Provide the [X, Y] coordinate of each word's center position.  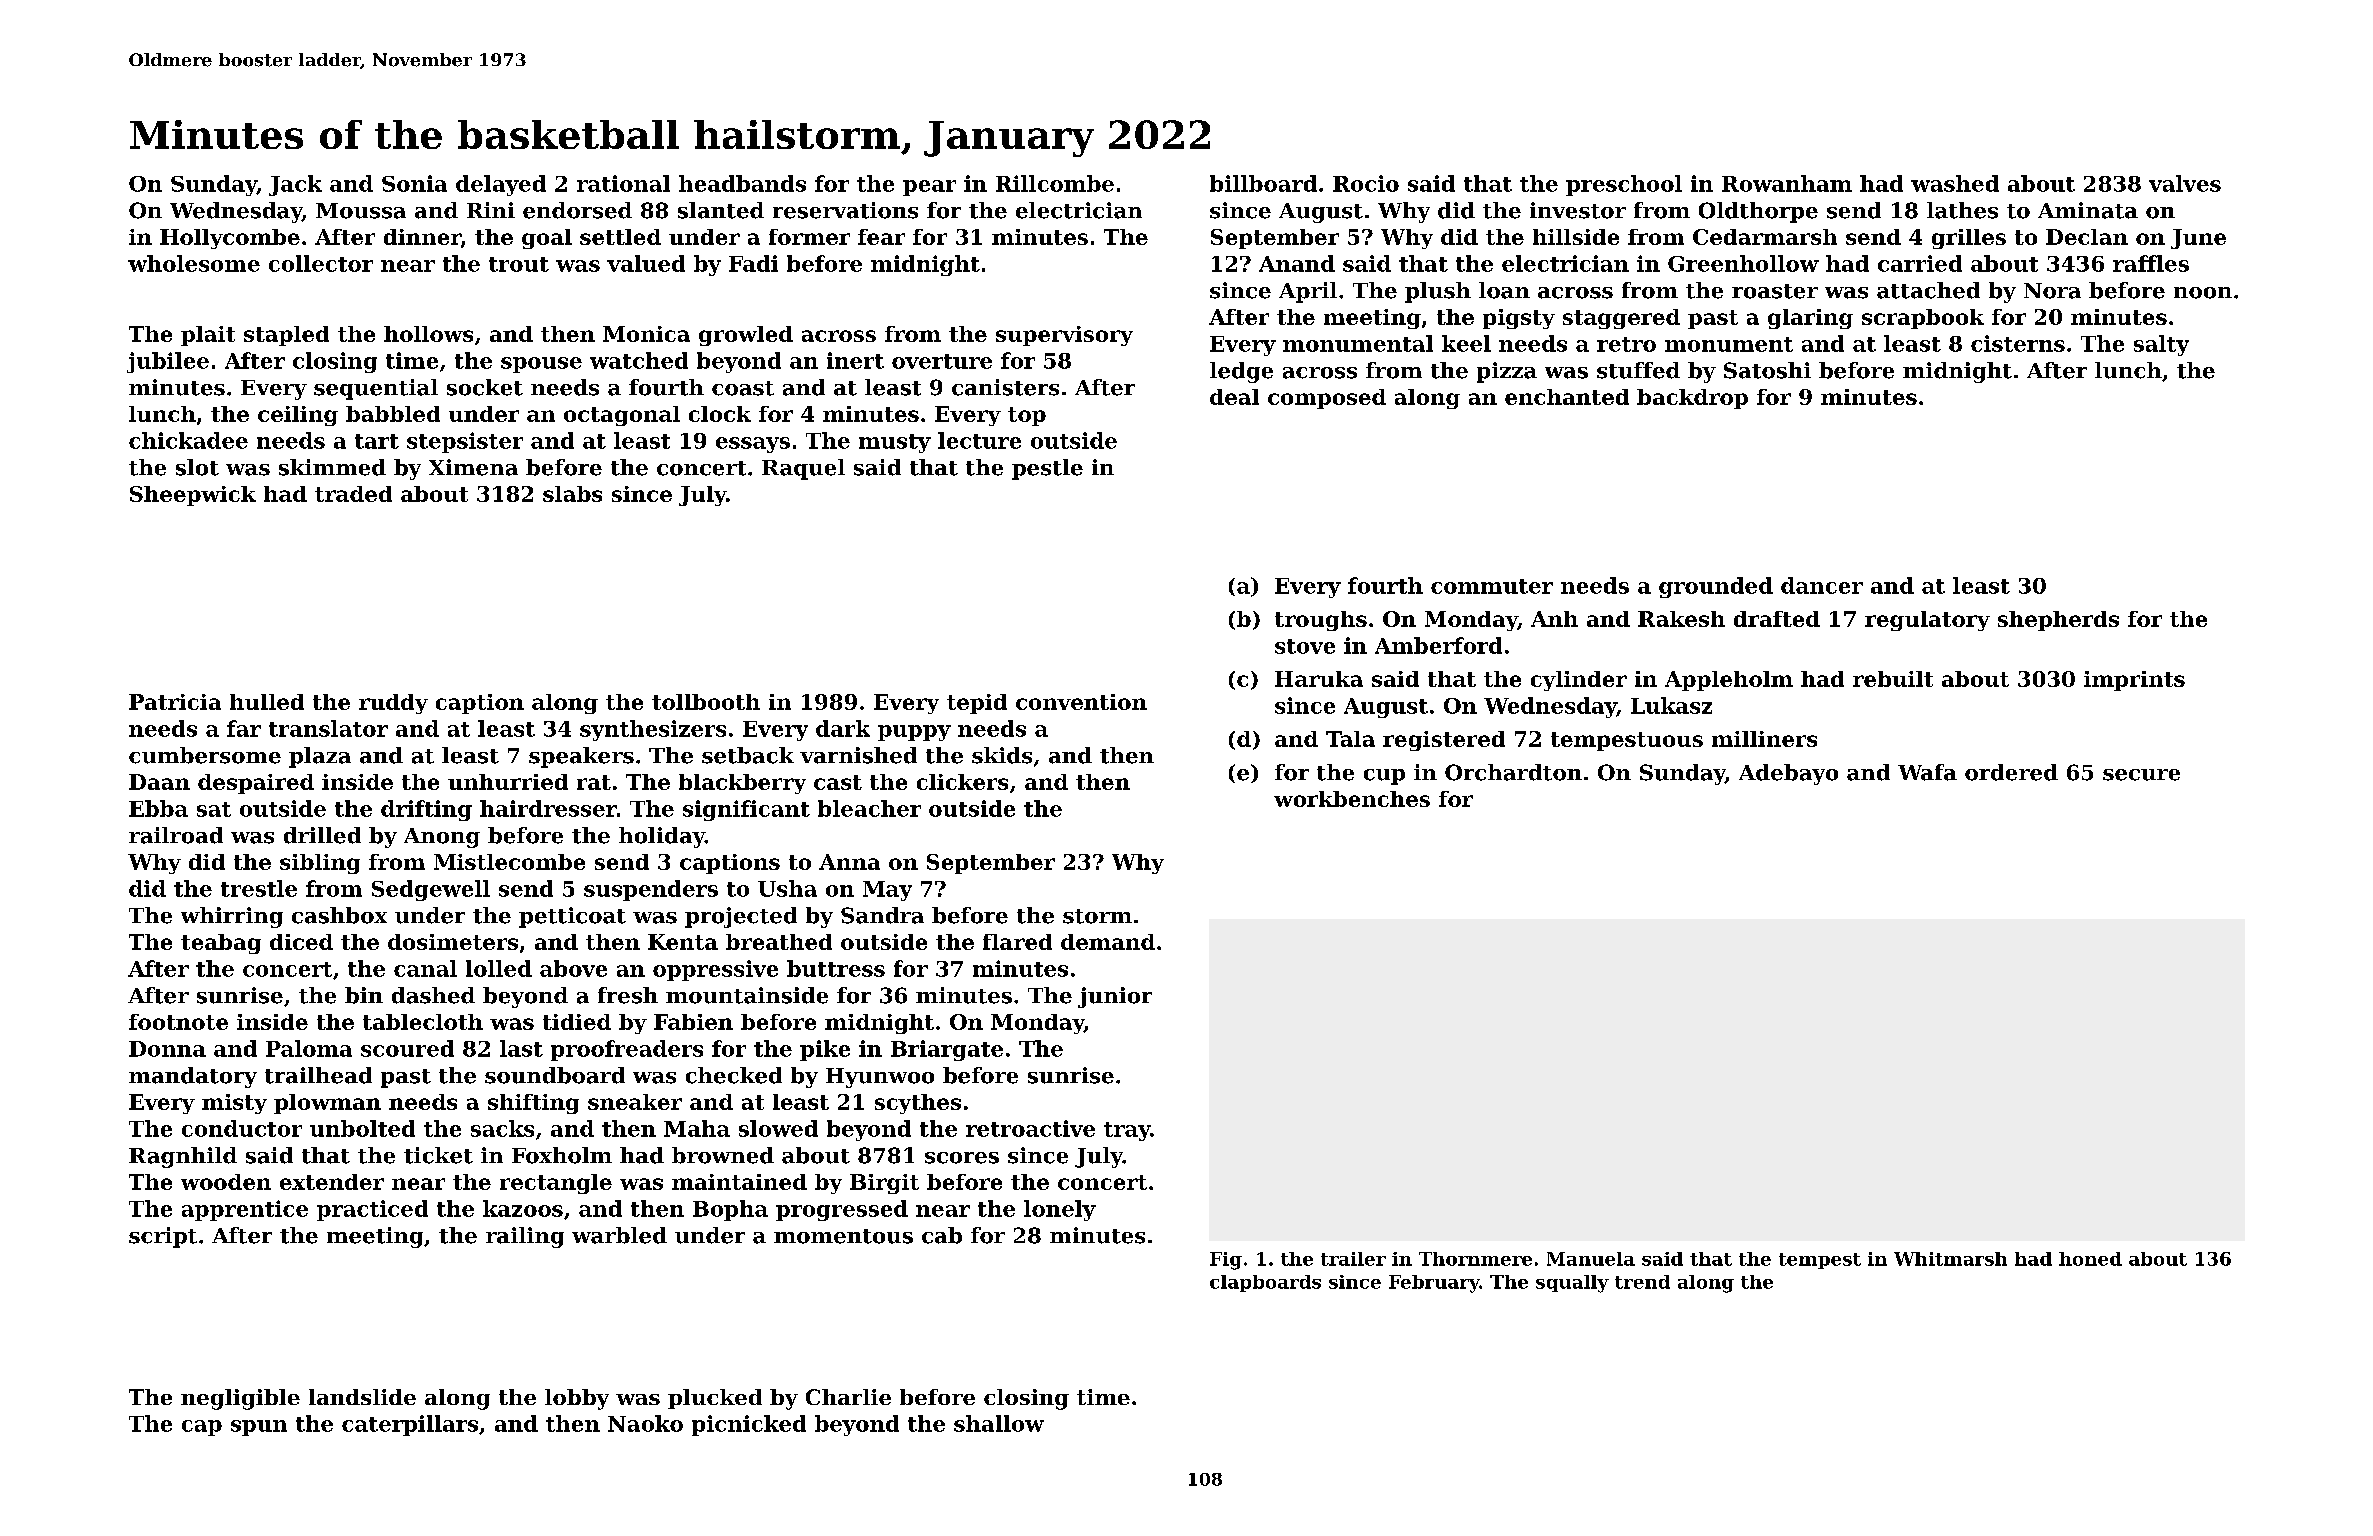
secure [2141, 775]
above [573, 968]
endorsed [577, 210]
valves [2185, 183]
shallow [999, 1423]
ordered [2011, 772]
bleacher [869, 808]
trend [1642, 1282]
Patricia [175, 702]
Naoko [645, 1423]
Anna [849, 862]
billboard [1263, 183]
